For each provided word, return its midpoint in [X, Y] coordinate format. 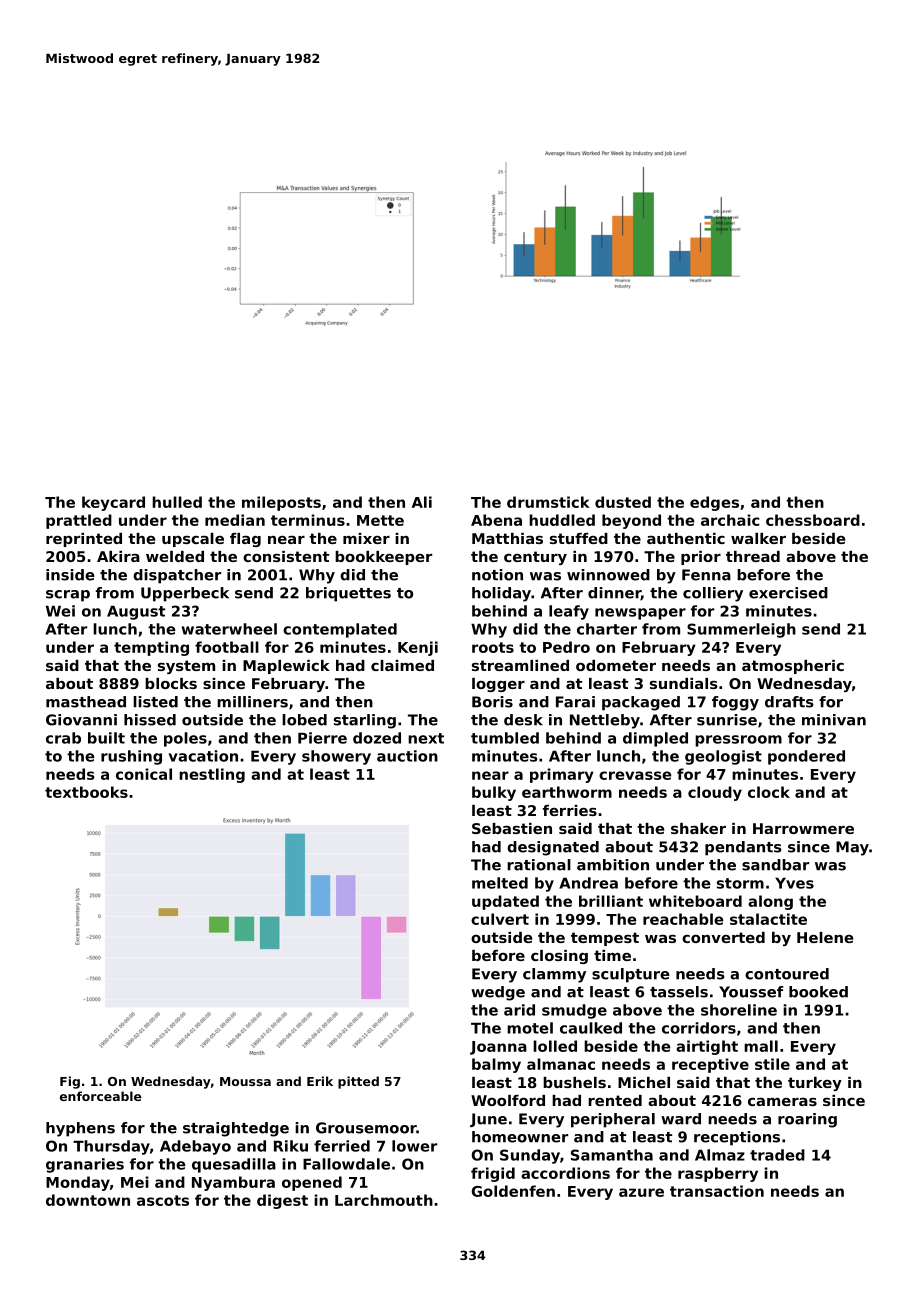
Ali [422, 502]
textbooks [86, 792]
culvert [500, 919]
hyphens [80, 1129]
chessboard [813, 520]
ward [681, 1119]
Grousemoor [366, 1128]
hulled [177, 502]
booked [818, 992]
